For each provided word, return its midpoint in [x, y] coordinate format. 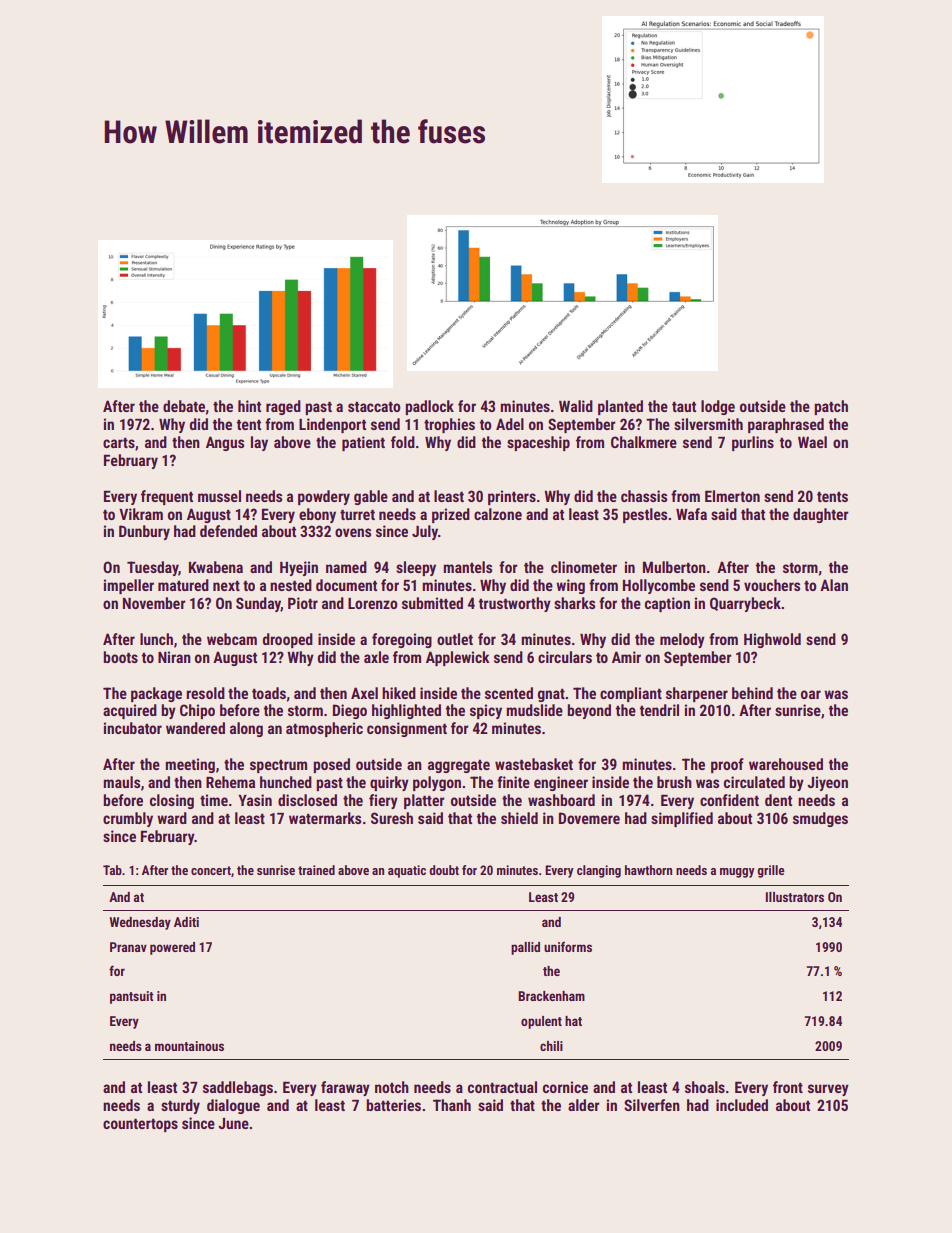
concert [211, 870]
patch [831, 407]
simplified [682, 819]
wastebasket [534, 764]
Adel [510, 424]
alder [584, 1105]
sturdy [180, 1106]
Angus [225, 443]
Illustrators [795, 897]
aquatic [407, 871]
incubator [133, 728]
